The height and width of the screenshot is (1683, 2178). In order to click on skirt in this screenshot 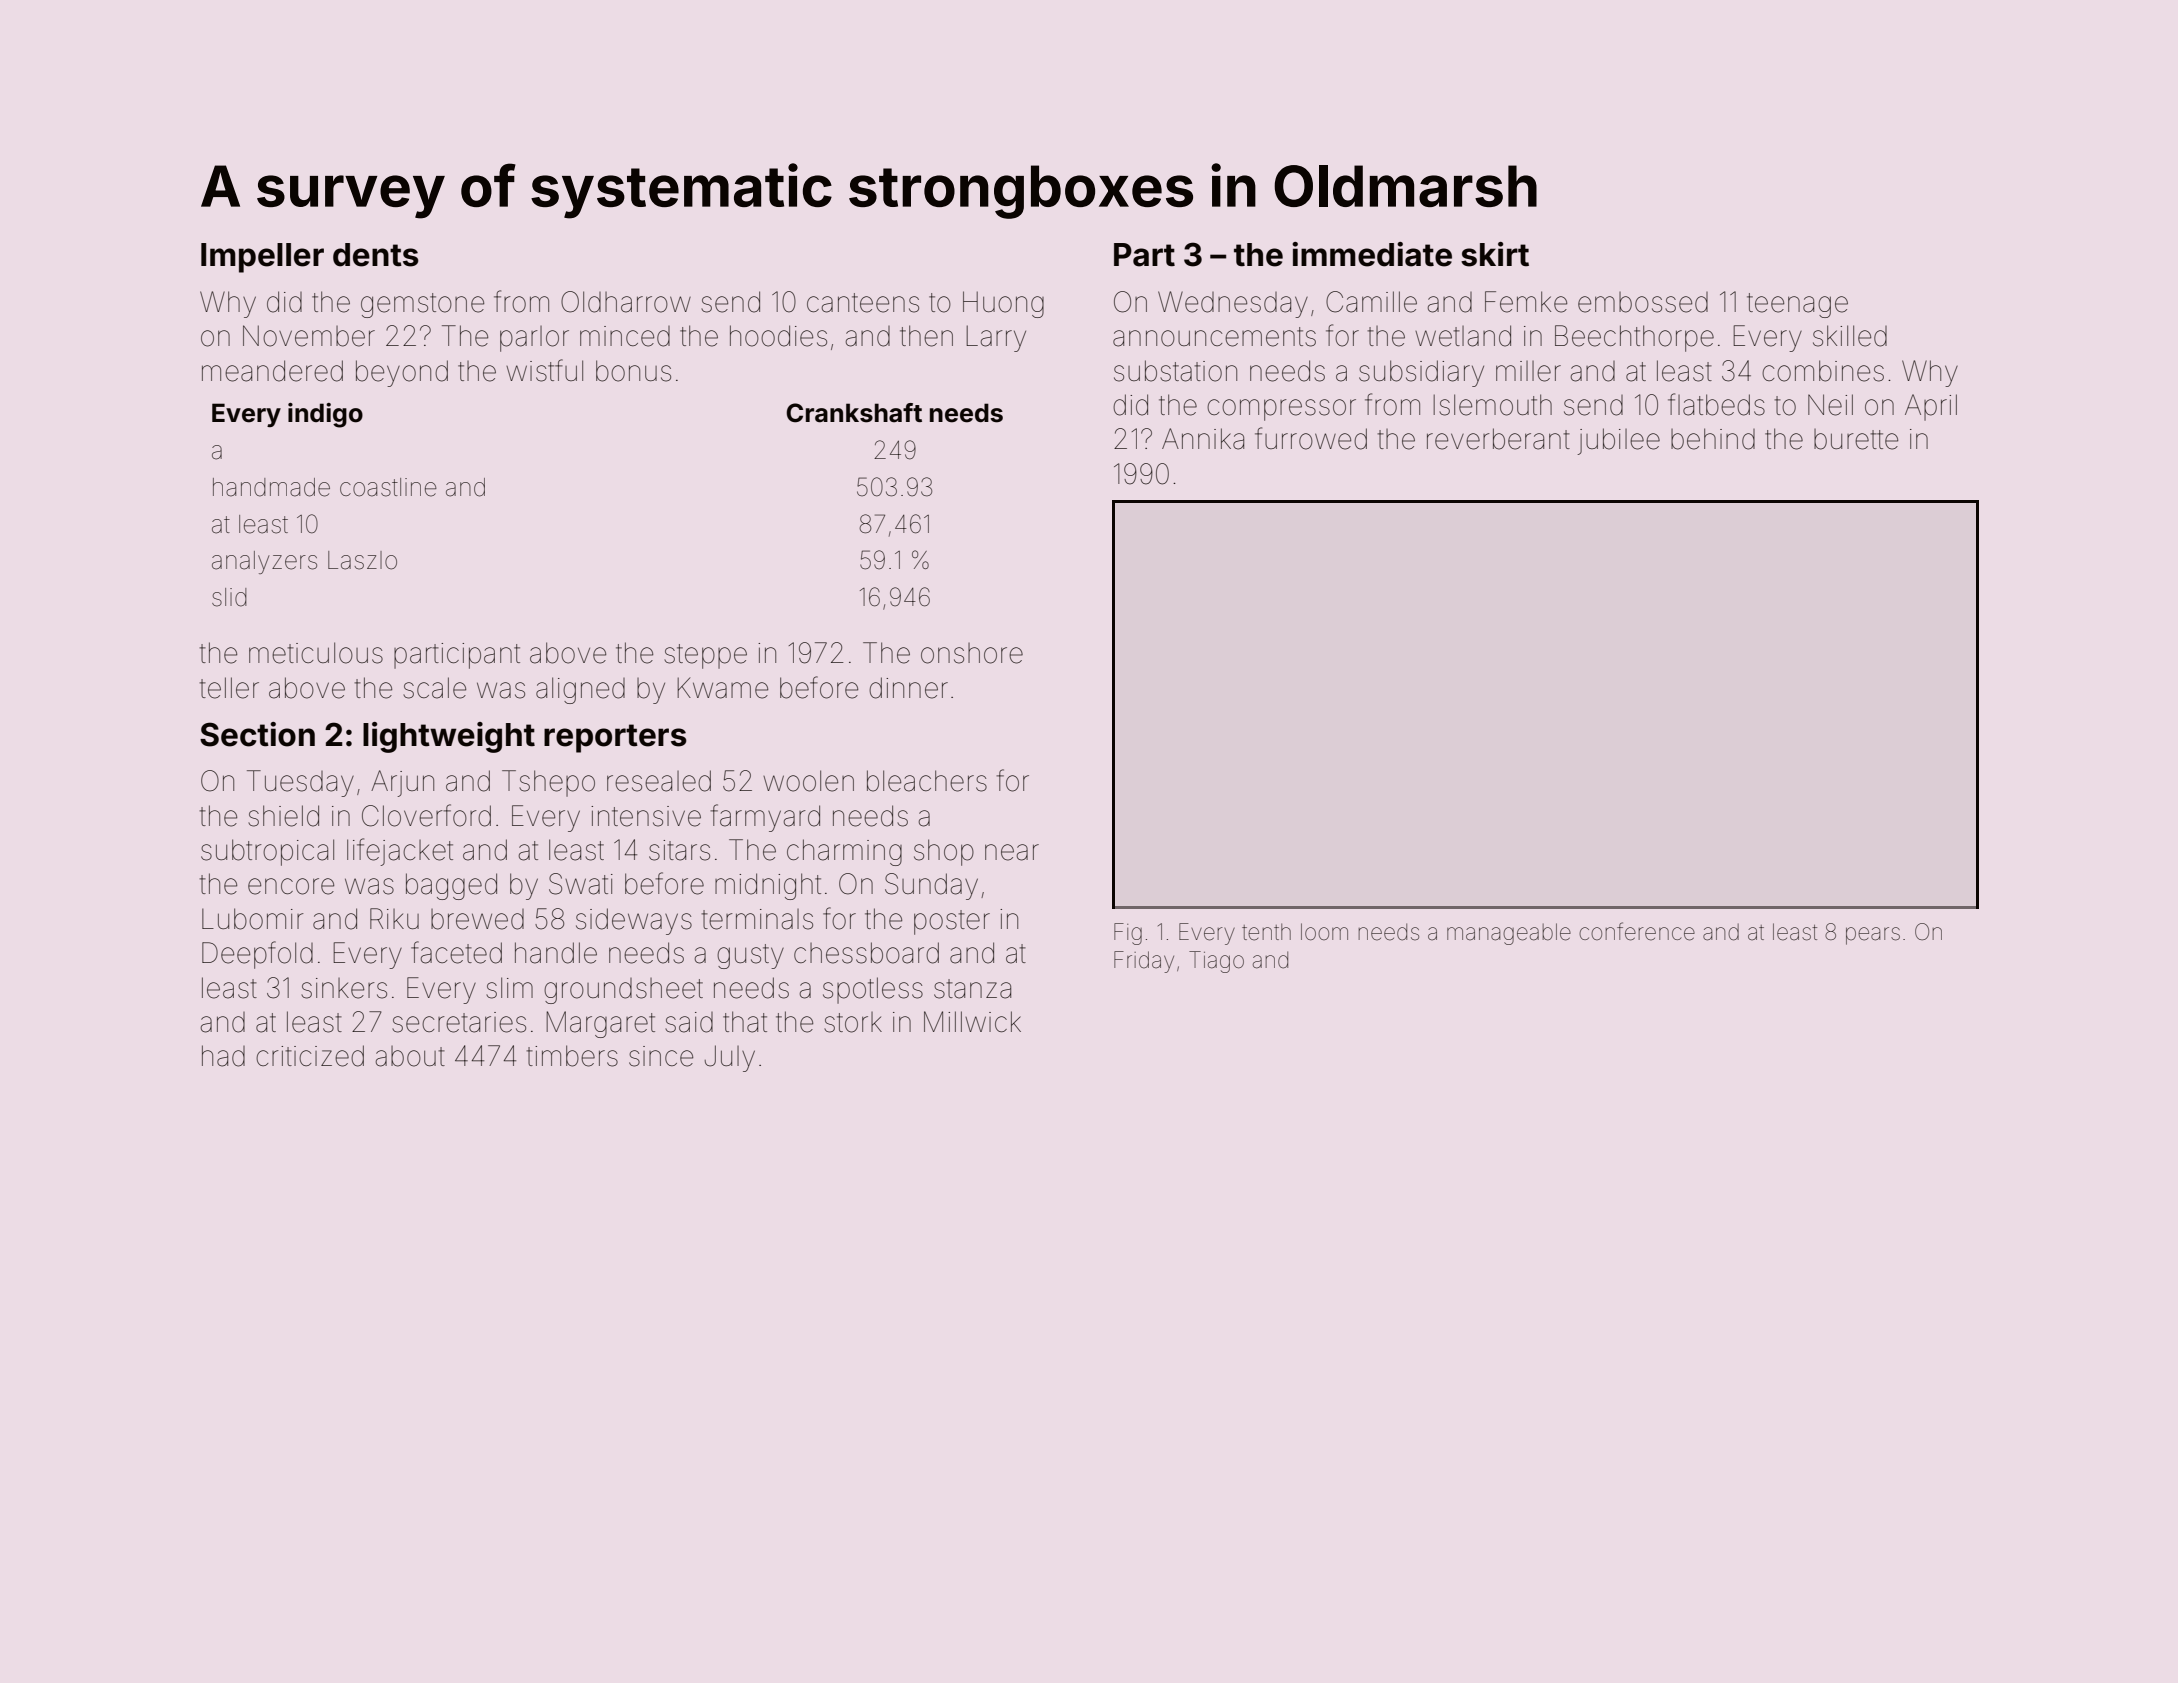, I will do `click(1495, 254)`.
